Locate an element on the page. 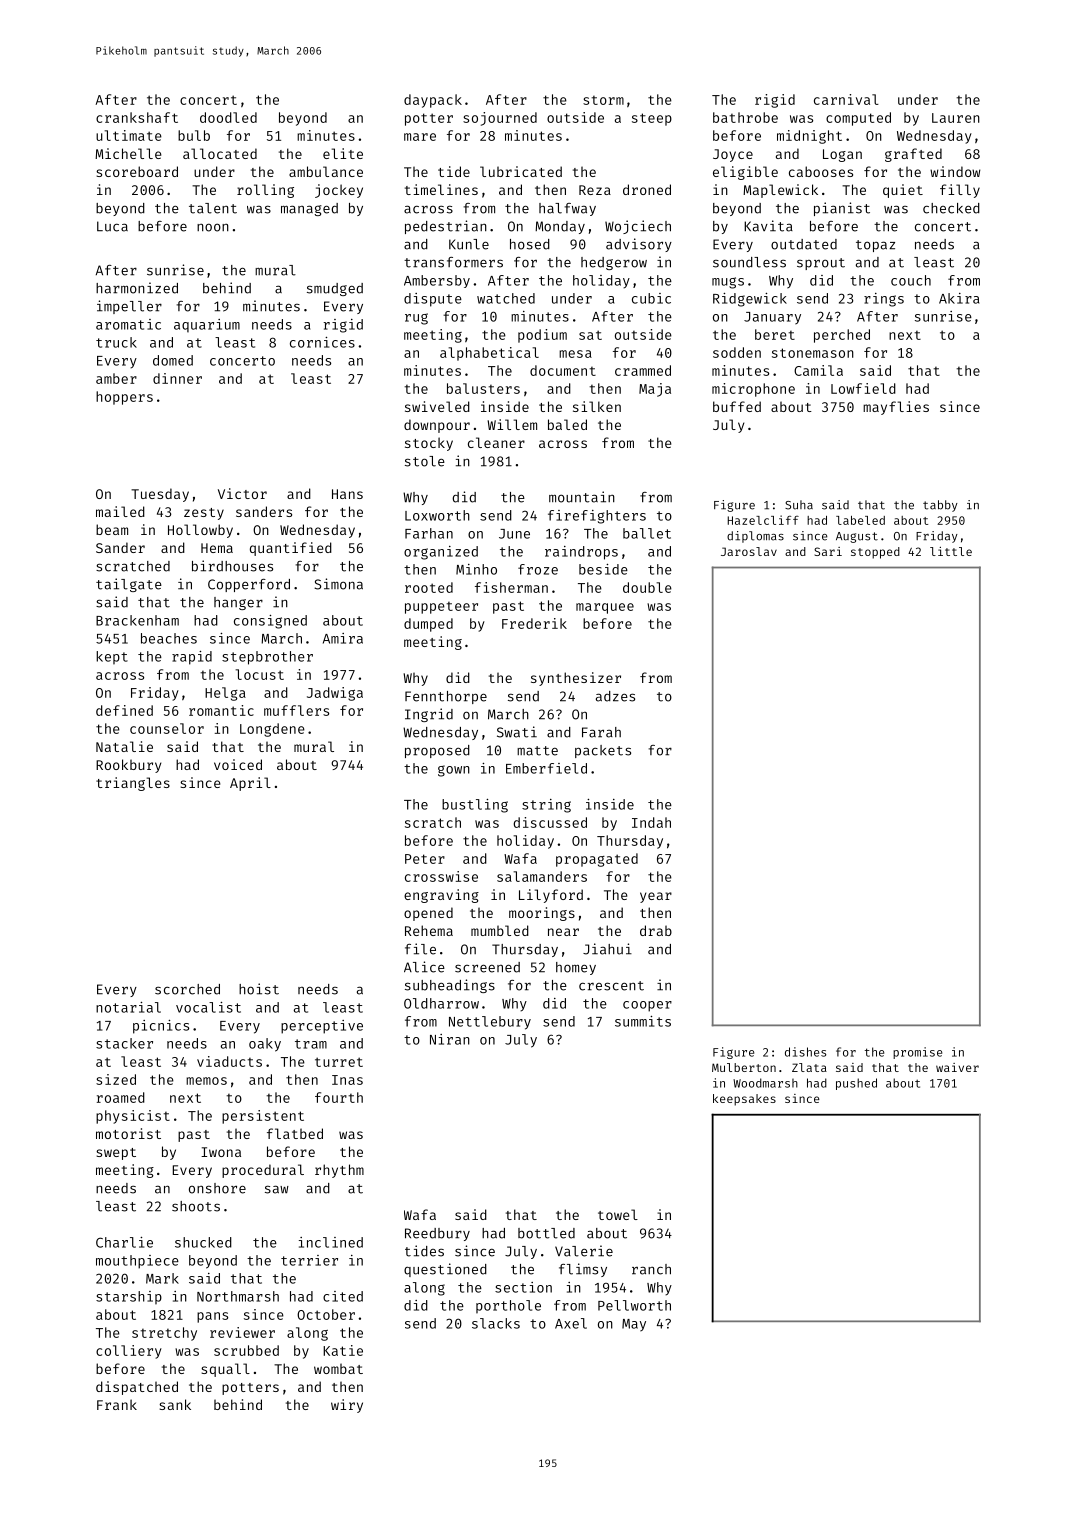 The width and height of the page is (1076, 1522). cubic is located at coordinates (651, 298).
